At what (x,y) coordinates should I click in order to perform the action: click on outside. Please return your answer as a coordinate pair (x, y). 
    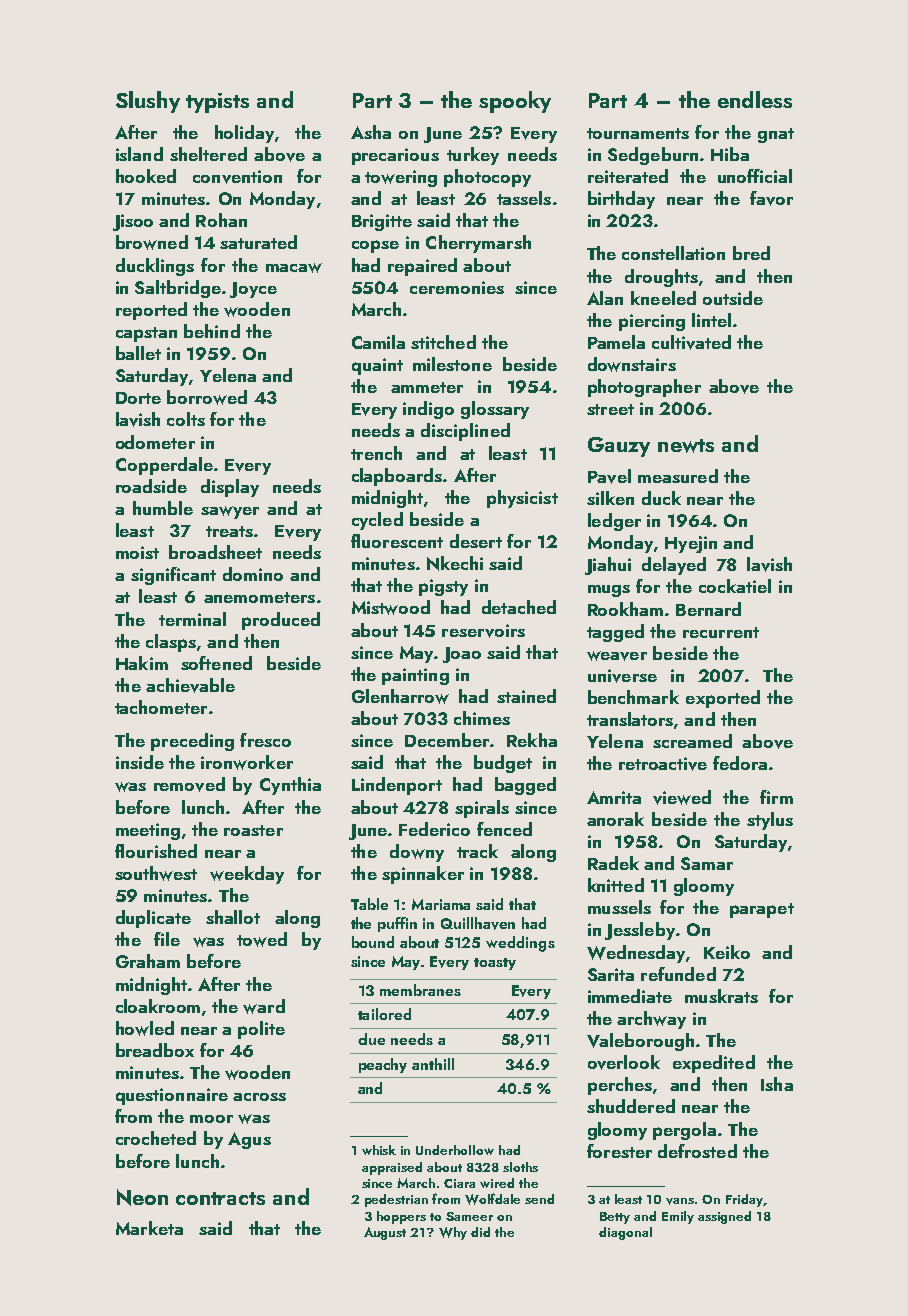
    Looking at the image, I should click on (733, 298).
